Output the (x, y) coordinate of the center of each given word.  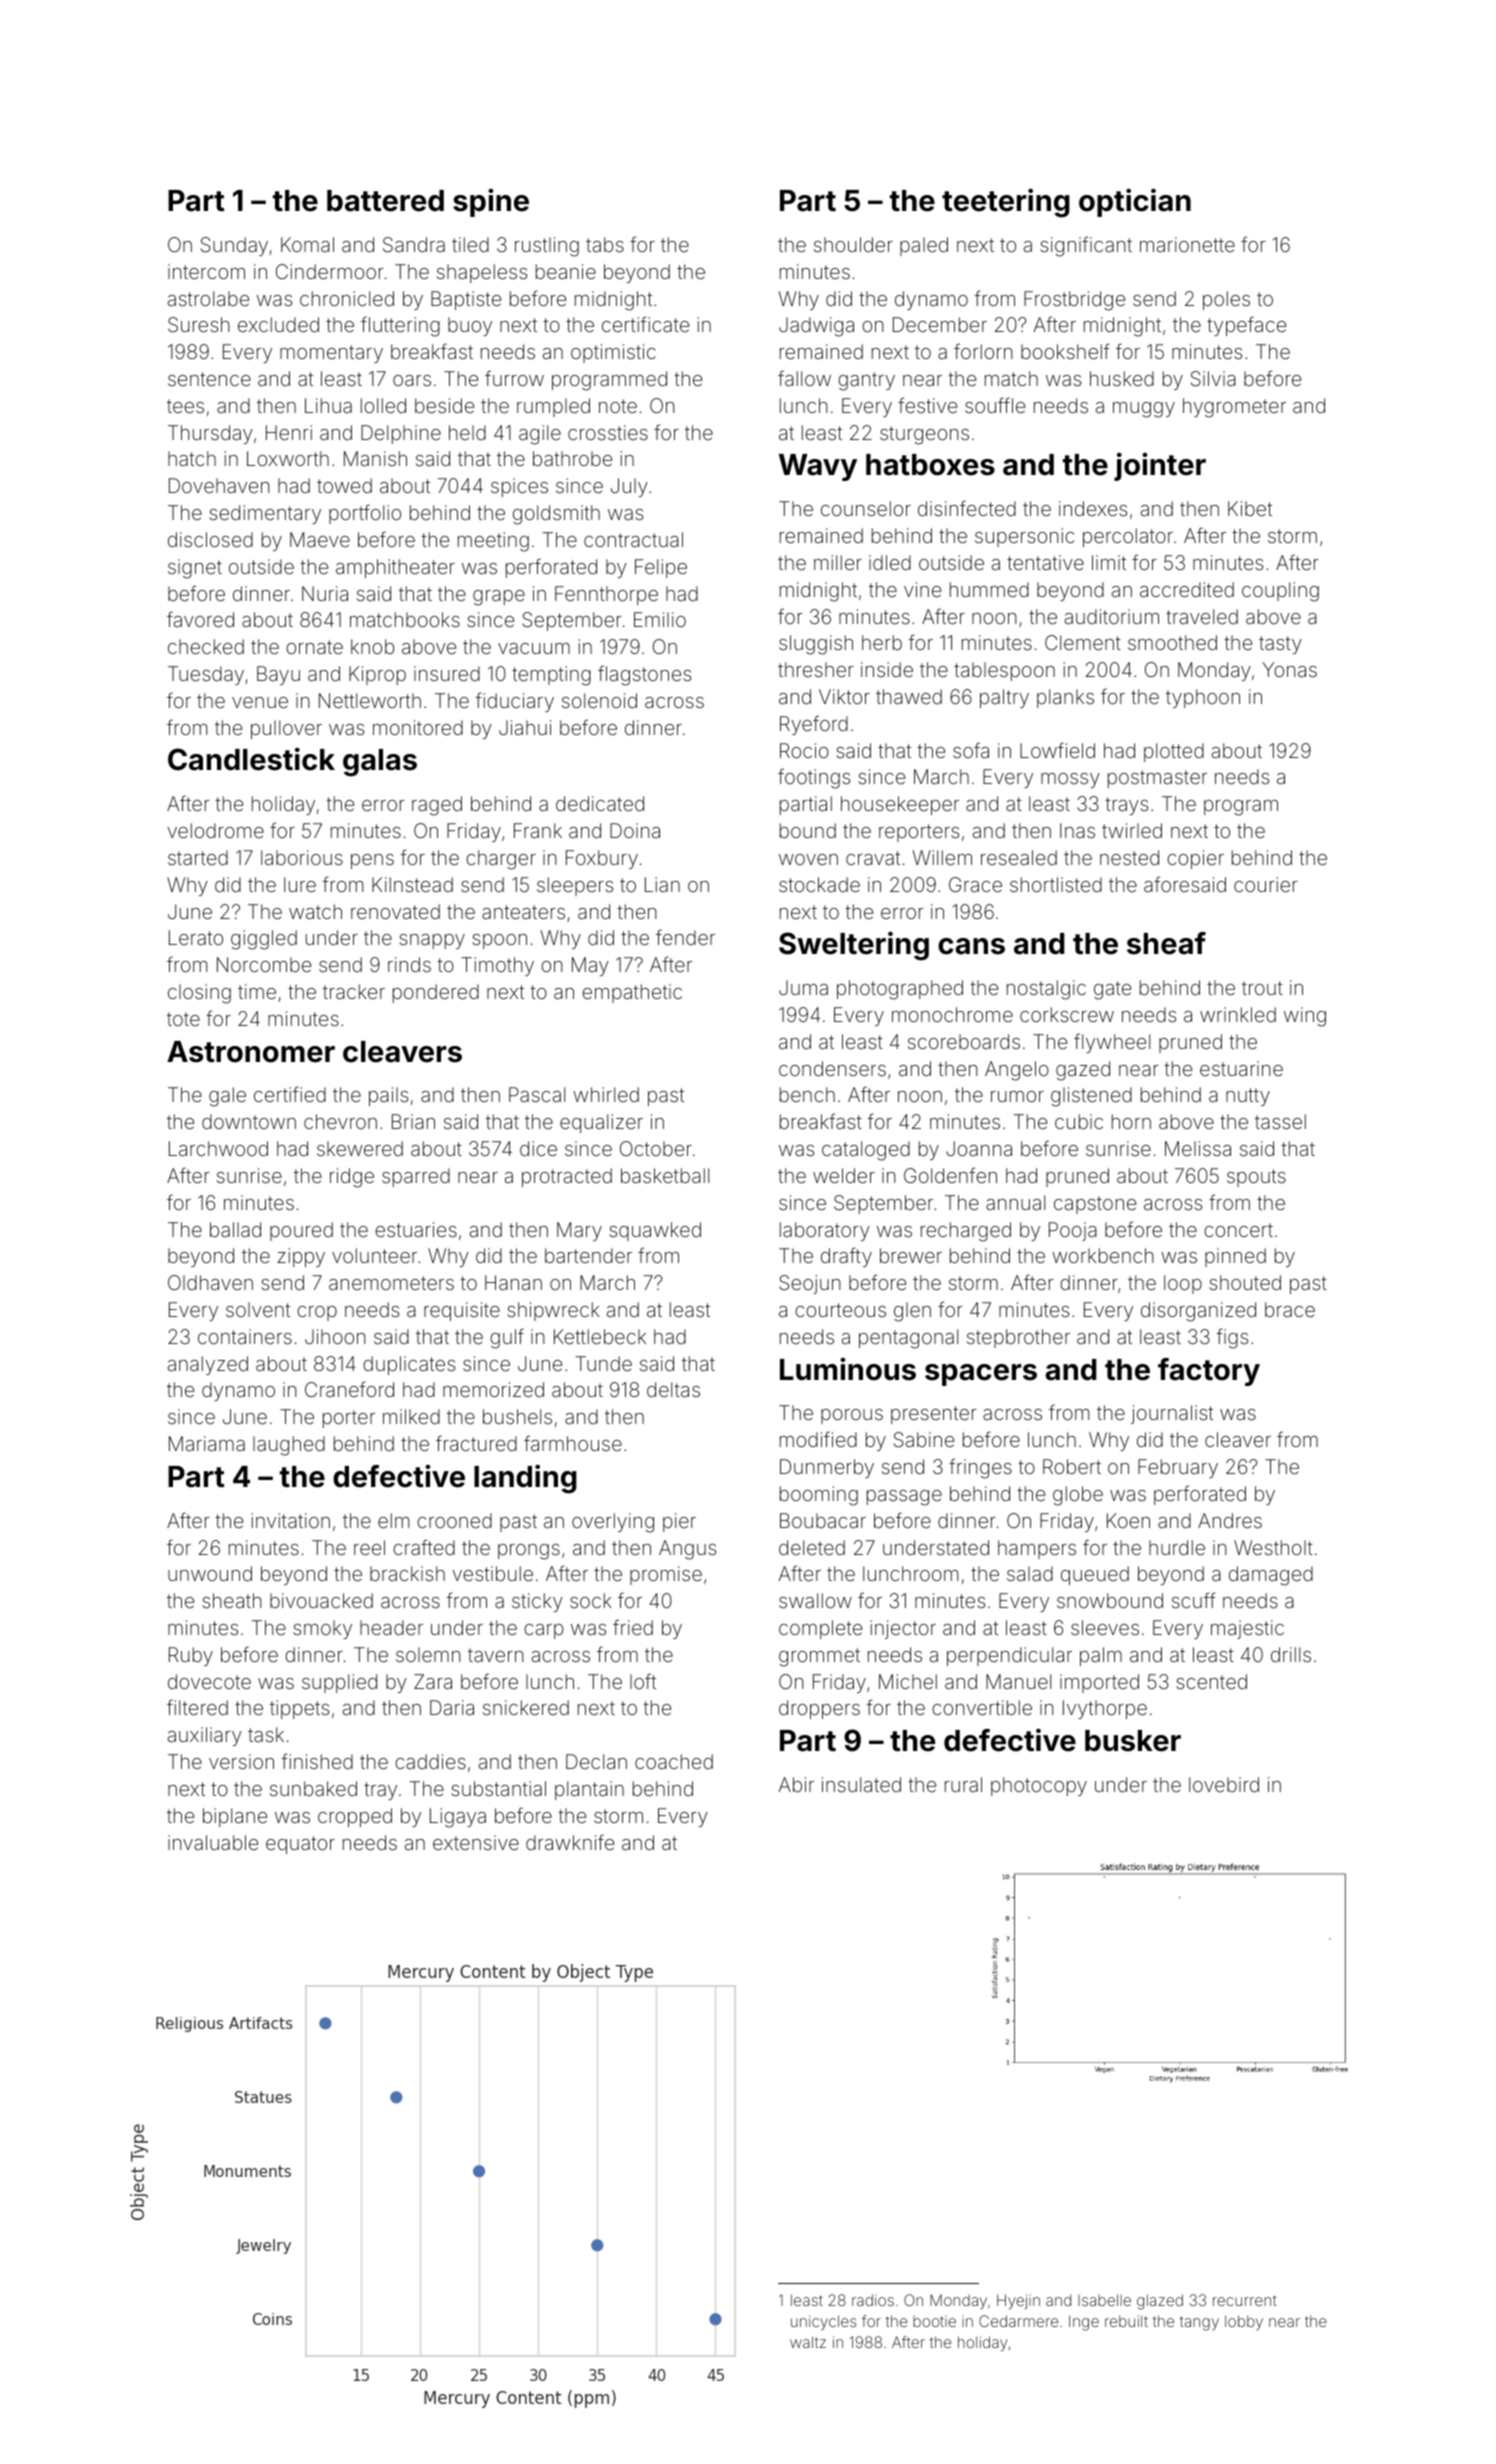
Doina (635, 830)
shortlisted (1056, 884)
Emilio (660, 619)
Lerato (196, 937)
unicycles (823, 2322)
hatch (192, 458)
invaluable (213, 1842)
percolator (1128, 537)
